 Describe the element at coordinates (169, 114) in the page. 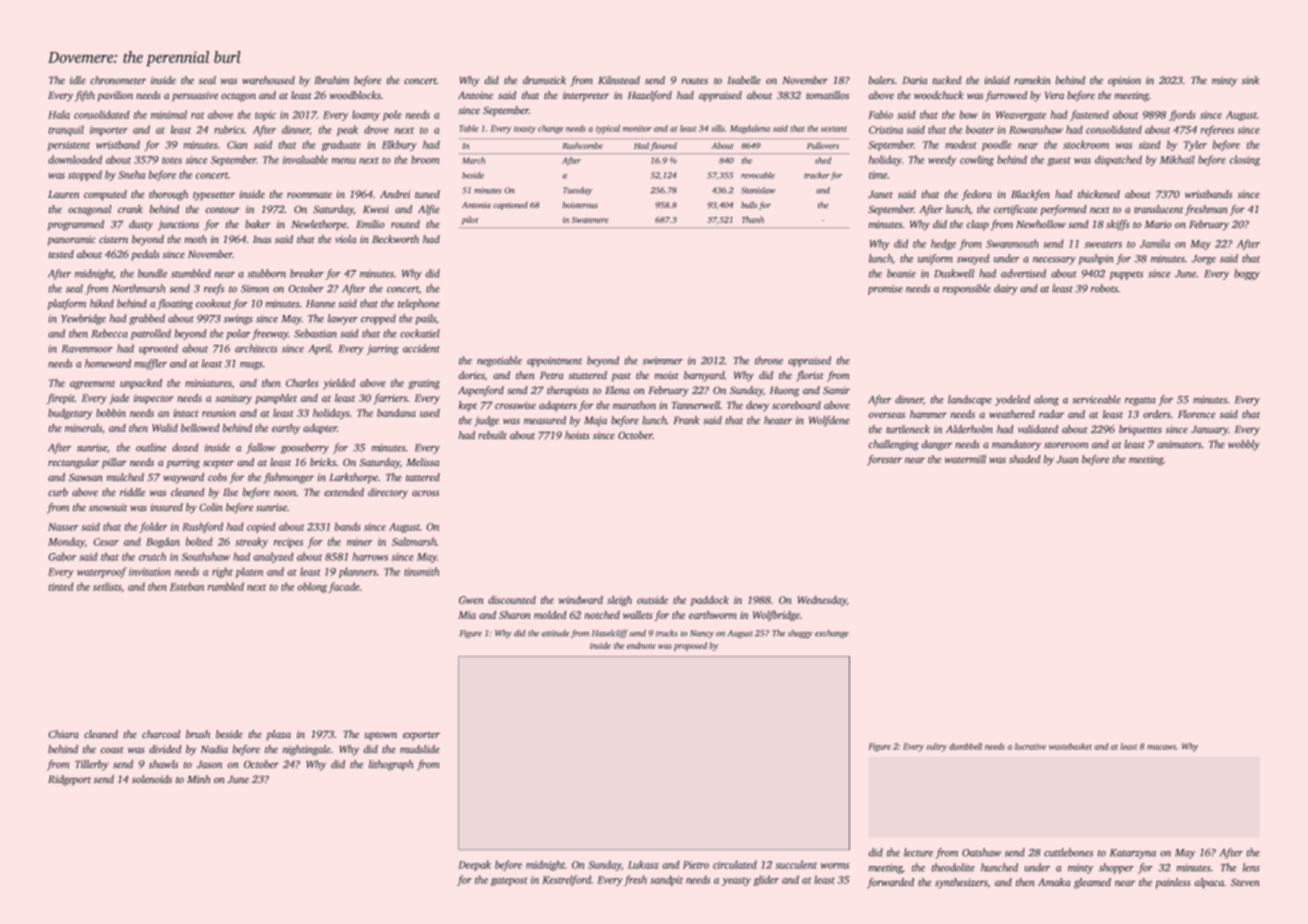

I see `minimal` at that location.
